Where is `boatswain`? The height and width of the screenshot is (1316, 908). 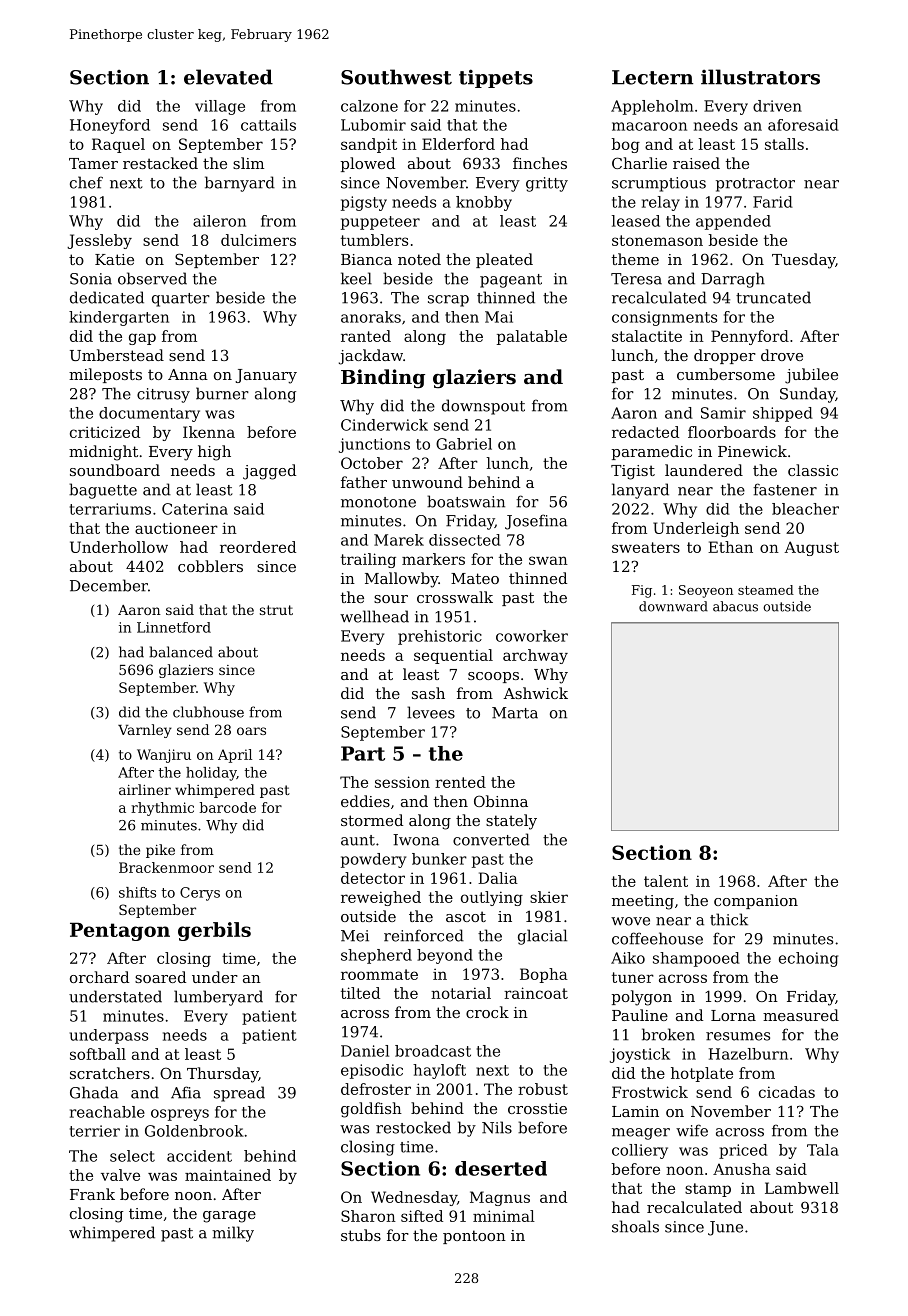
boatswain is located at coordinates (466, 501).
